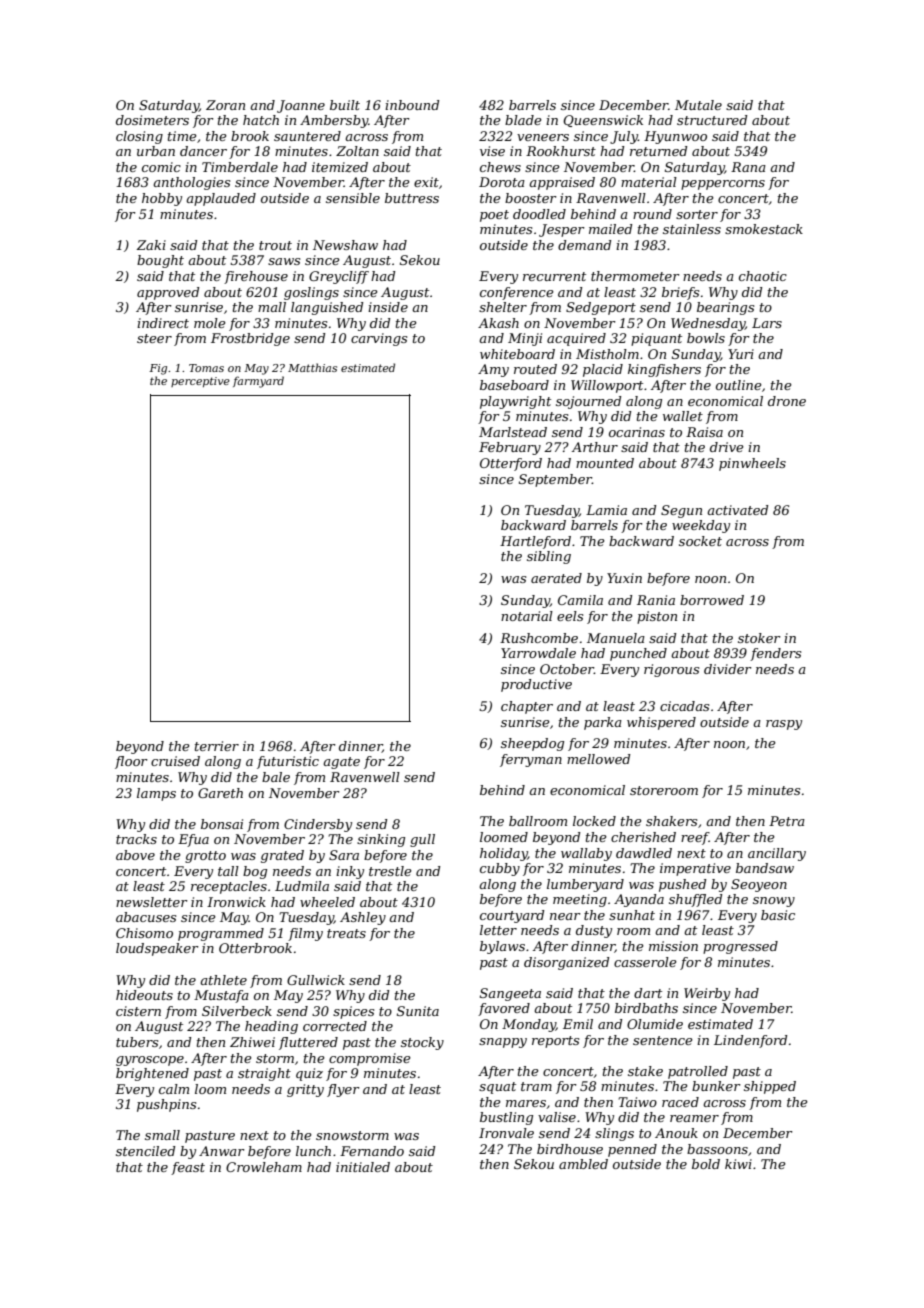 The image size is (924, 1308). I want to click on fenders, so click(775, 654).
